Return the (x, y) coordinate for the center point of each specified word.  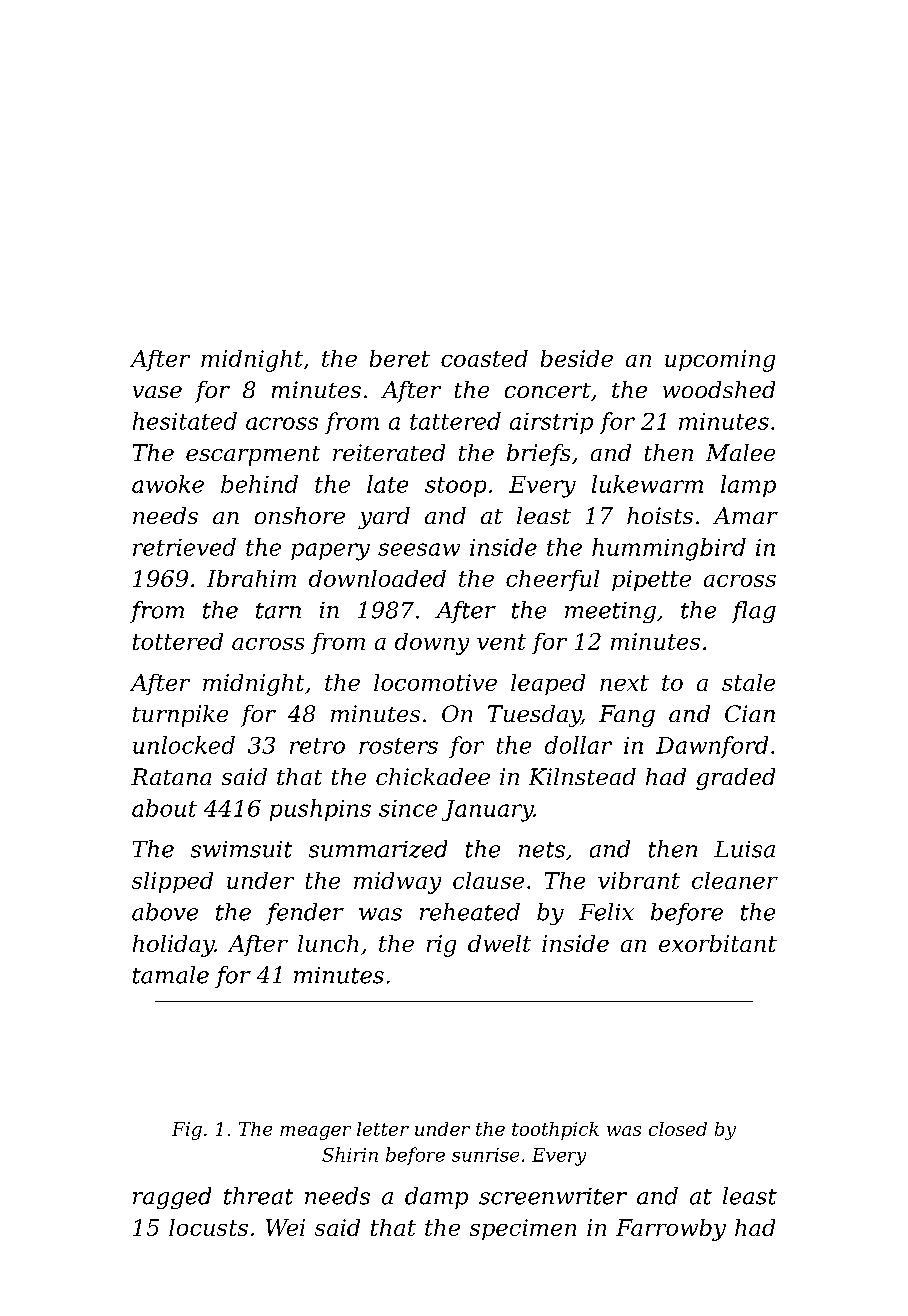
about (164, 808)
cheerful (552, 580)
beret (400, 358)
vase (157, 392)
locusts (208, 1227)
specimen (523, 1229)
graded (735, 779)
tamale (171, 975)
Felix (606, 912)
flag (754, 612)
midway (397, 883)
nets (542, 850)
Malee (740, 452)
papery (330, 552)
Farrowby (671, 1230)
